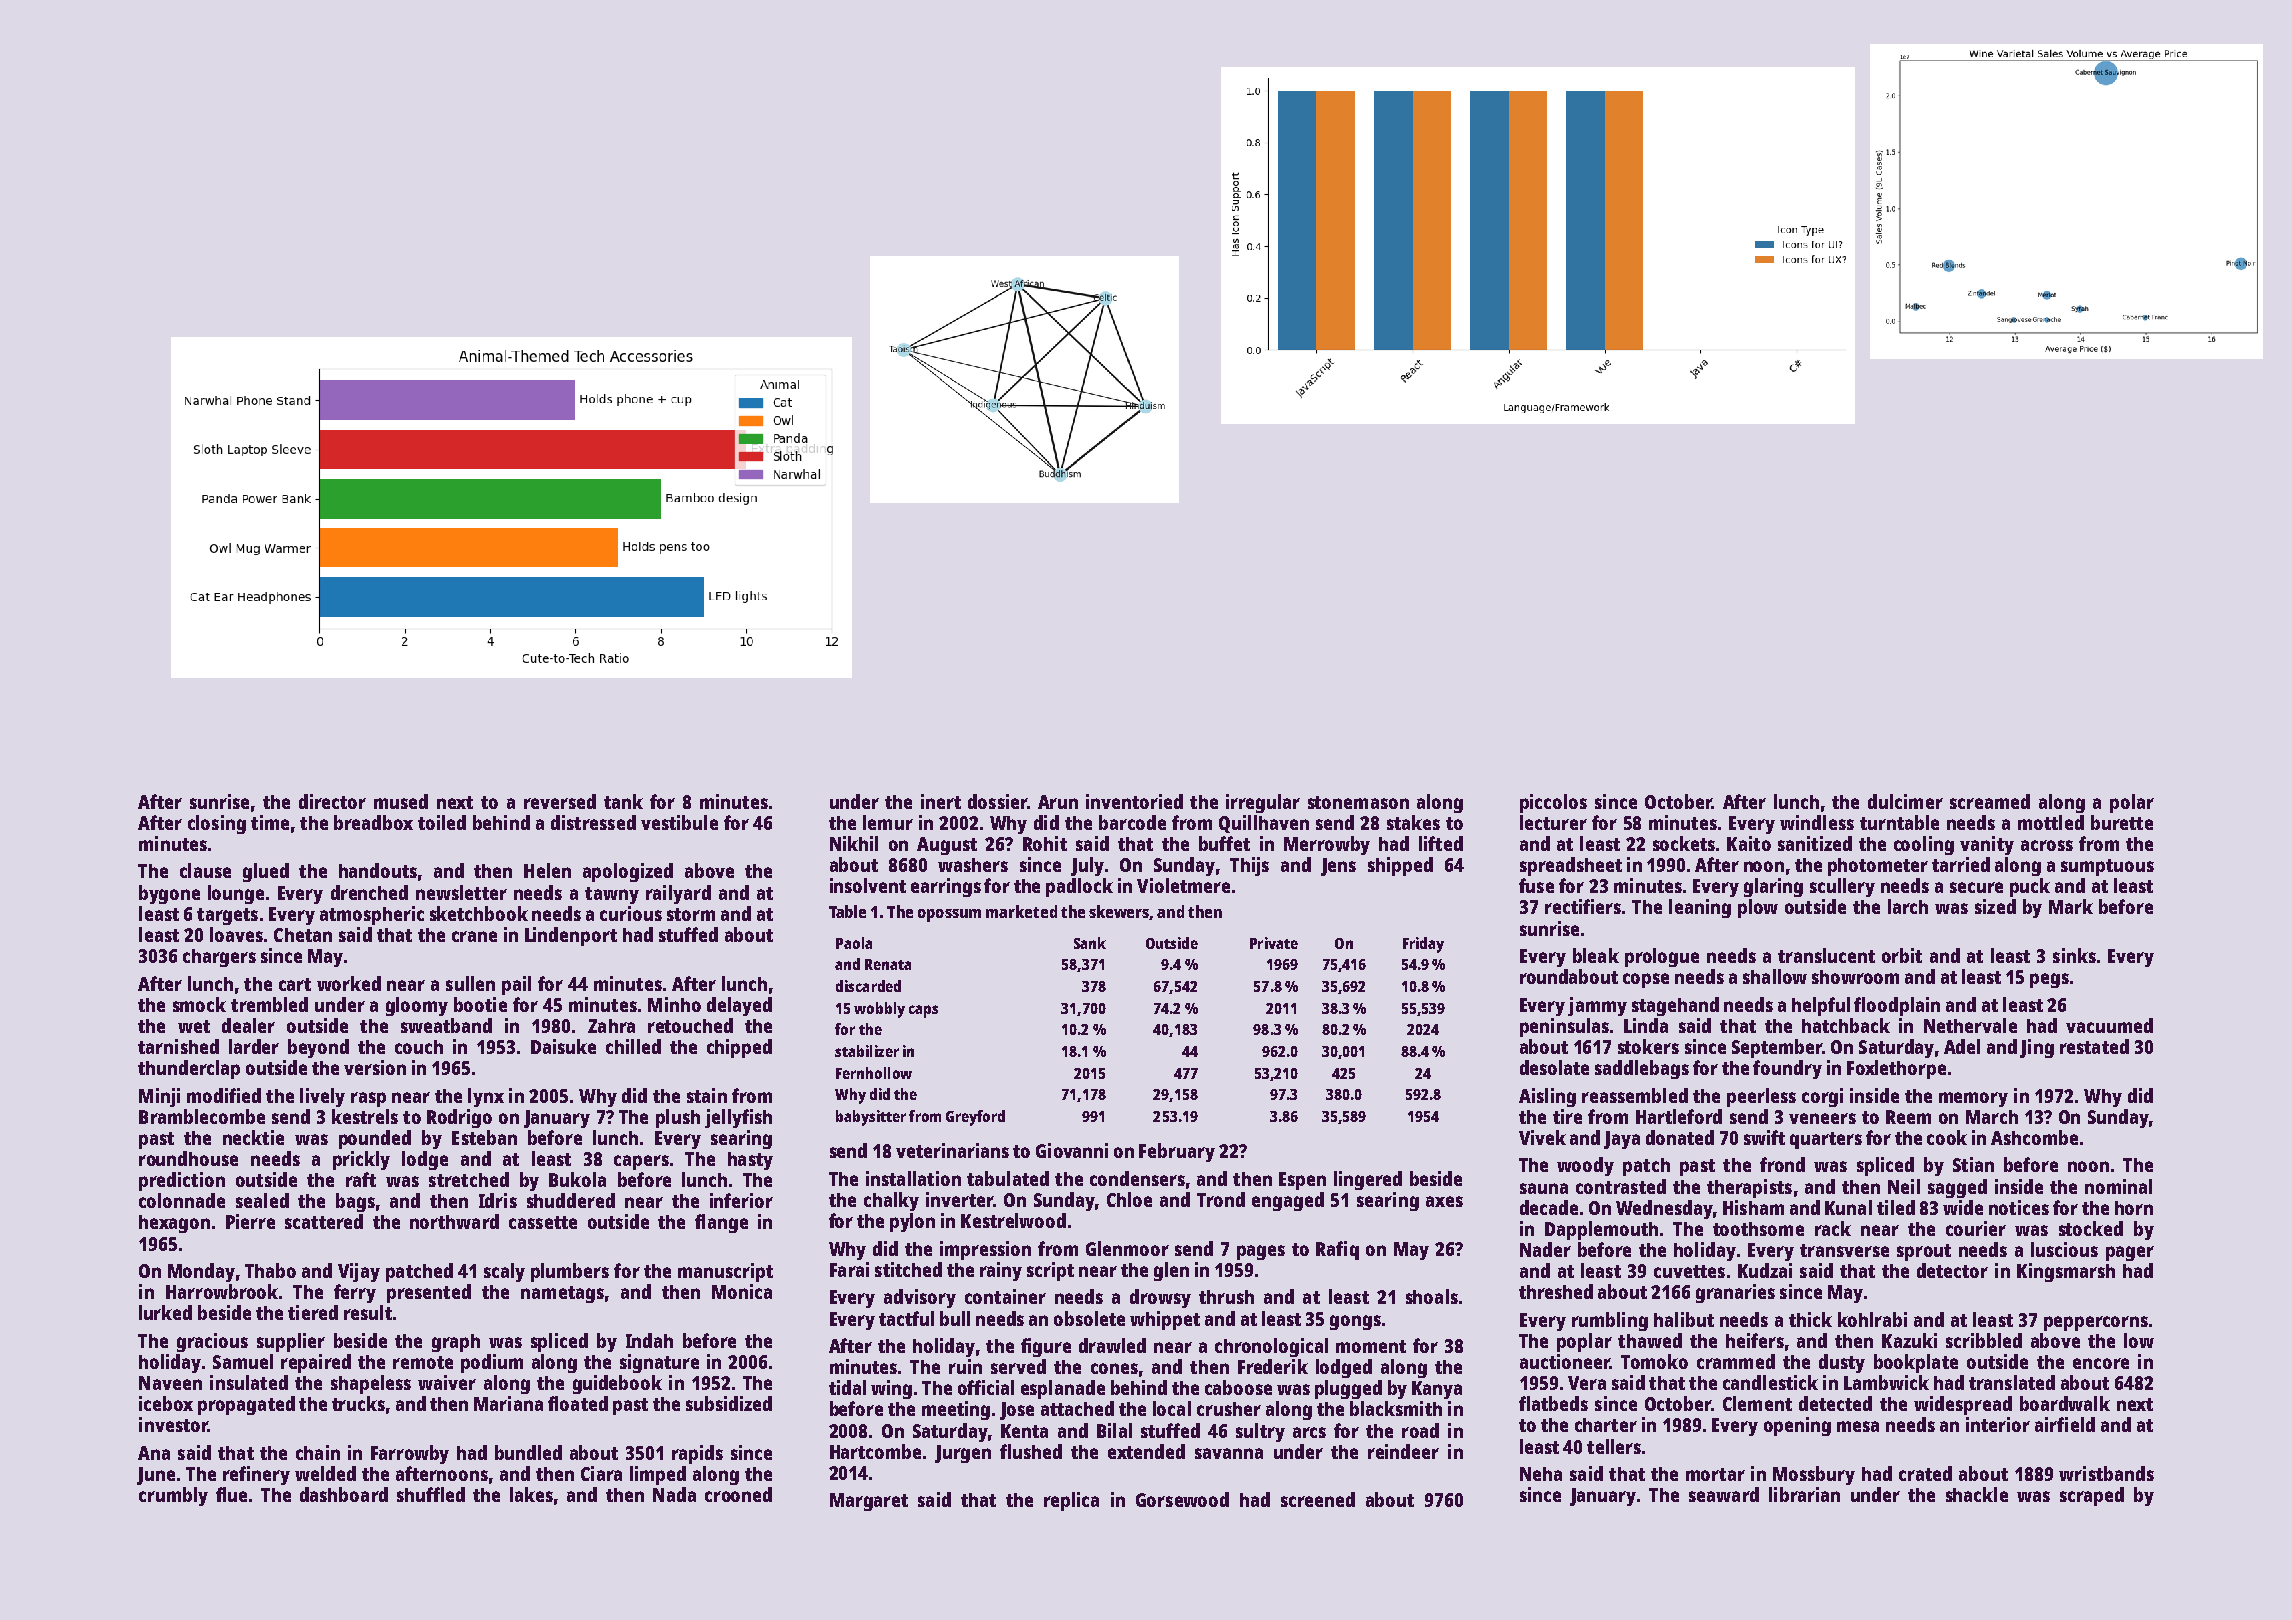  I want to click on couch, so click(419, 1047).
